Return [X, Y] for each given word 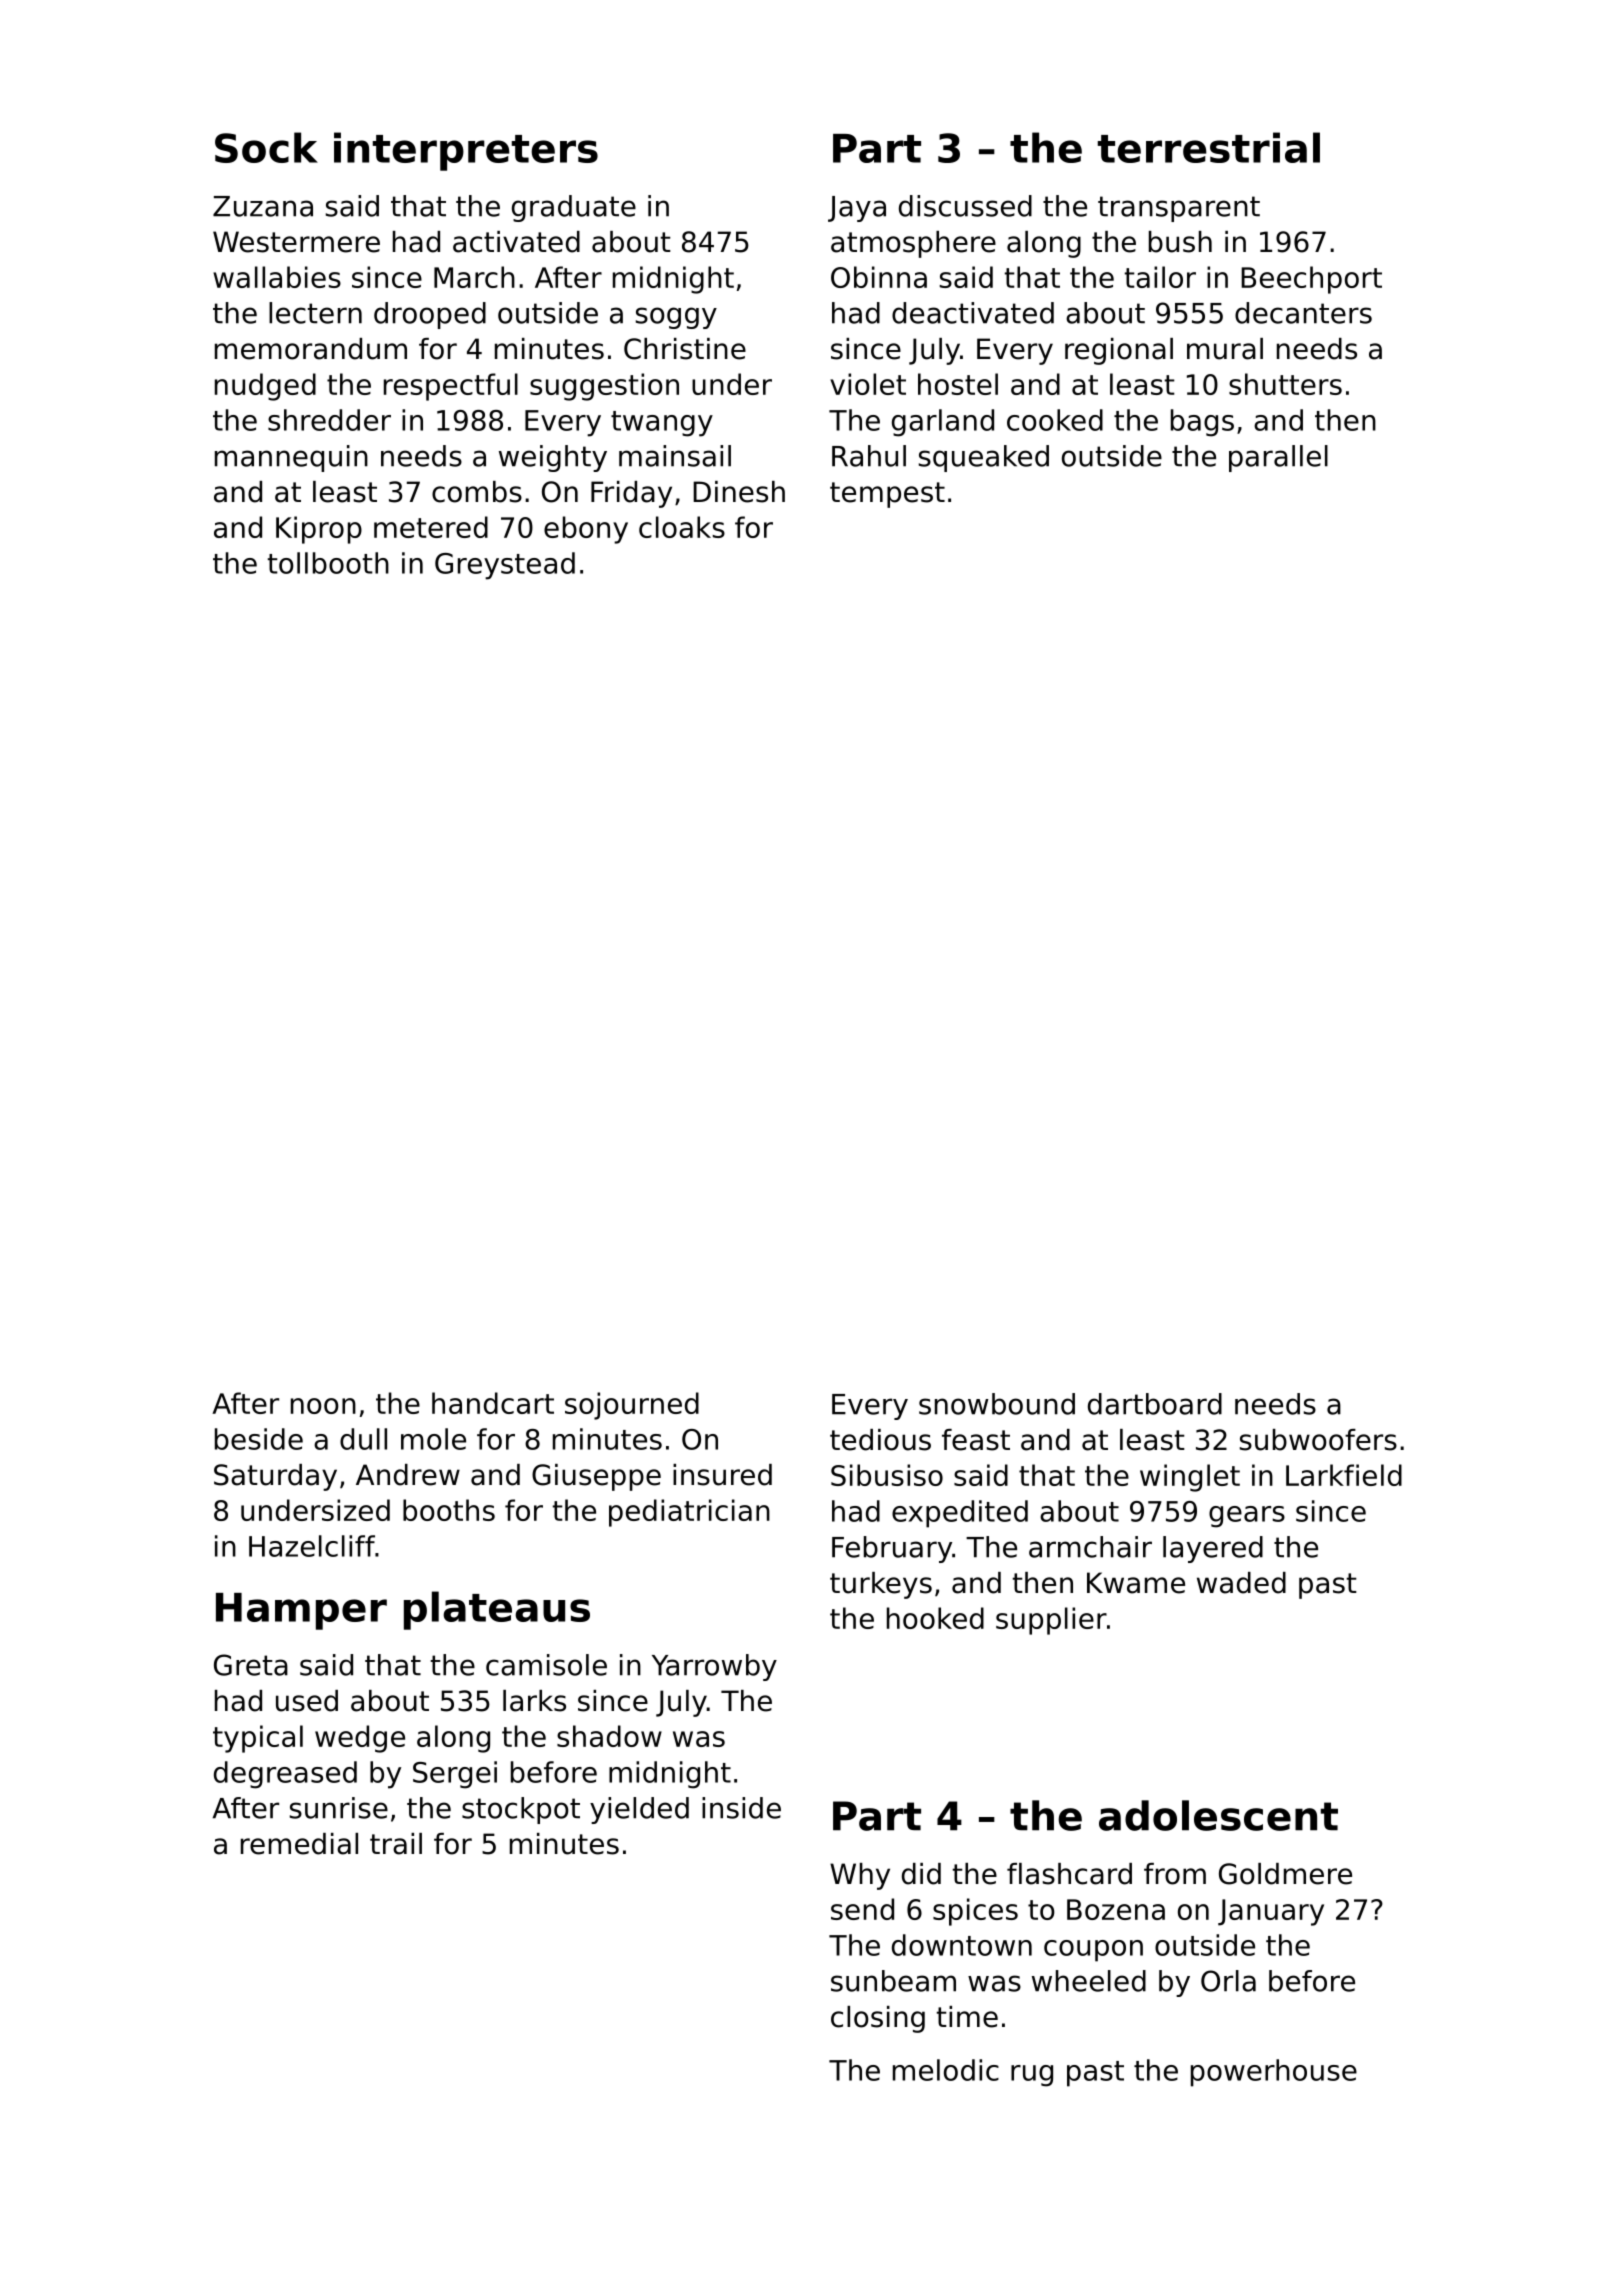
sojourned [632, 1406]
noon [323, 1406]
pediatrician [689, 1513]
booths [449, 1510]
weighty [553, 458]
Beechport [1311, 280]
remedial [299, 1844]
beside [259, 1439]
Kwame [1136, 1583]
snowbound [997, 1404]
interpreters [466, 151]
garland [943, 423]
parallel [1278, 458]
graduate [574, 208]
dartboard [1155, 1404]
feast [976, 1440]
